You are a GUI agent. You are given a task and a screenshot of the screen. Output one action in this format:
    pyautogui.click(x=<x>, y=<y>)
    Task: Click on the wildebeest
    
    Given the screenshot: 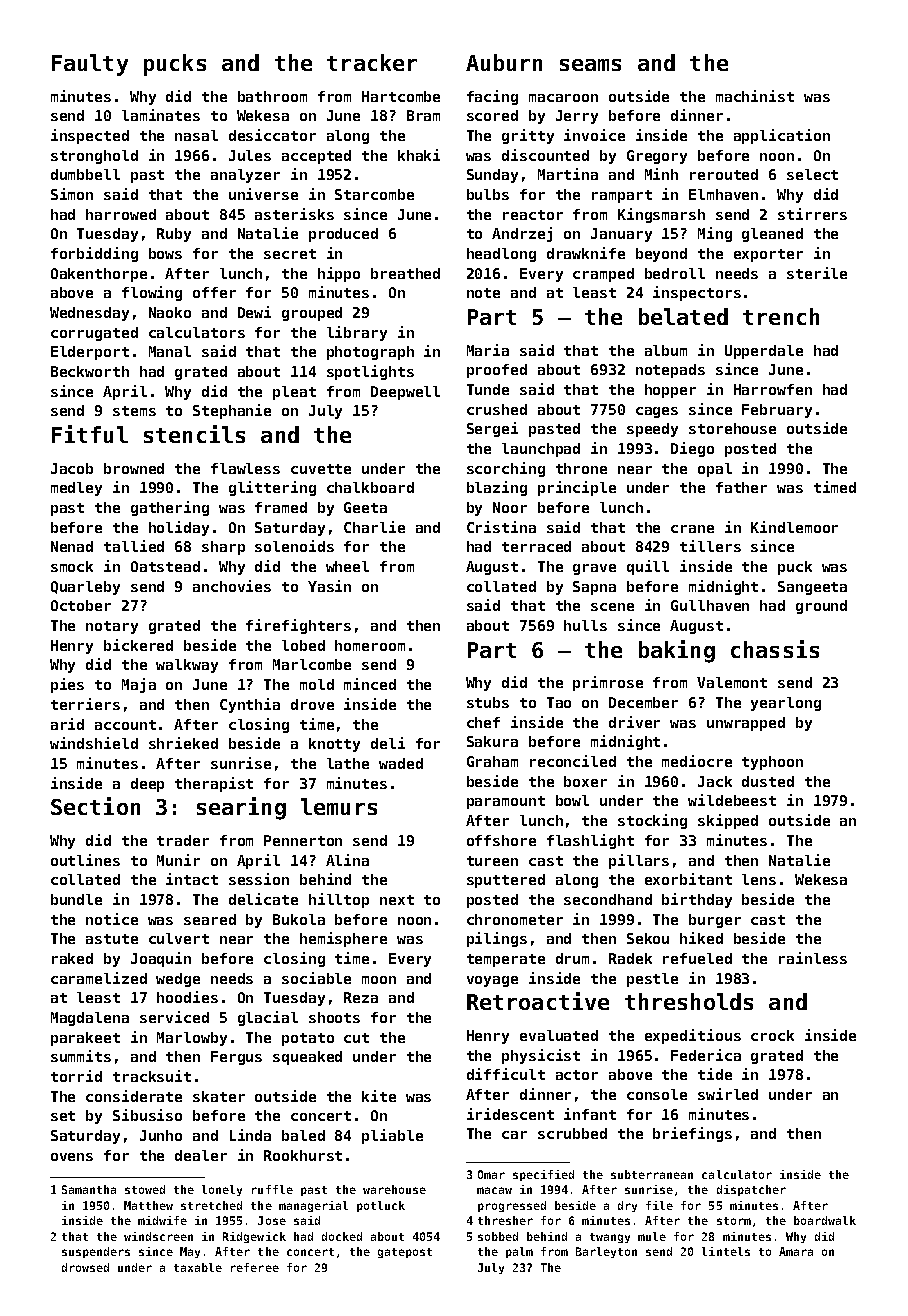 What is the action you would take?
    pyautogui.click(x=732, y=800)
